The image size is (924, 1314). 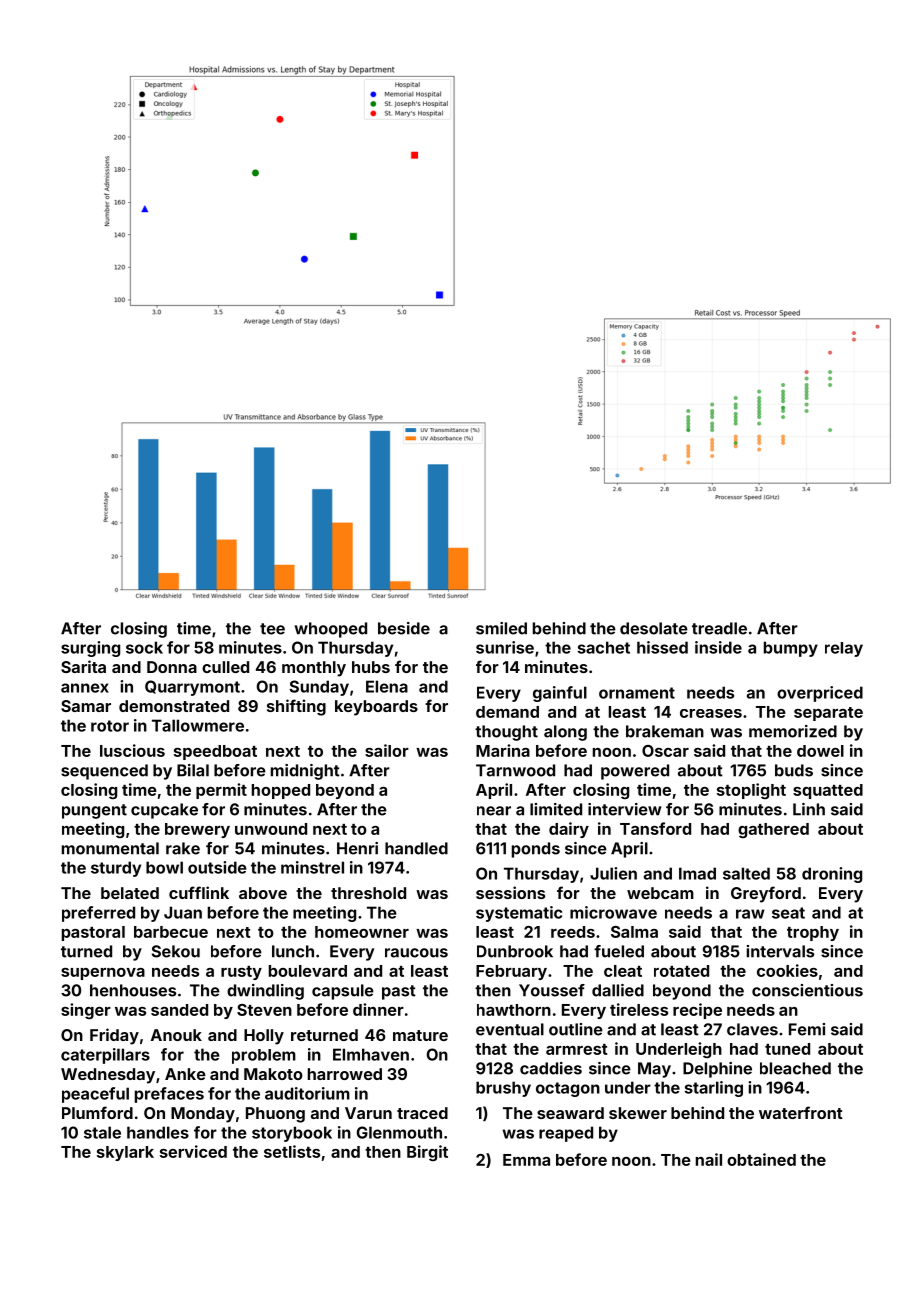 I want to click on serviced, so click(x=193, y=1151).
